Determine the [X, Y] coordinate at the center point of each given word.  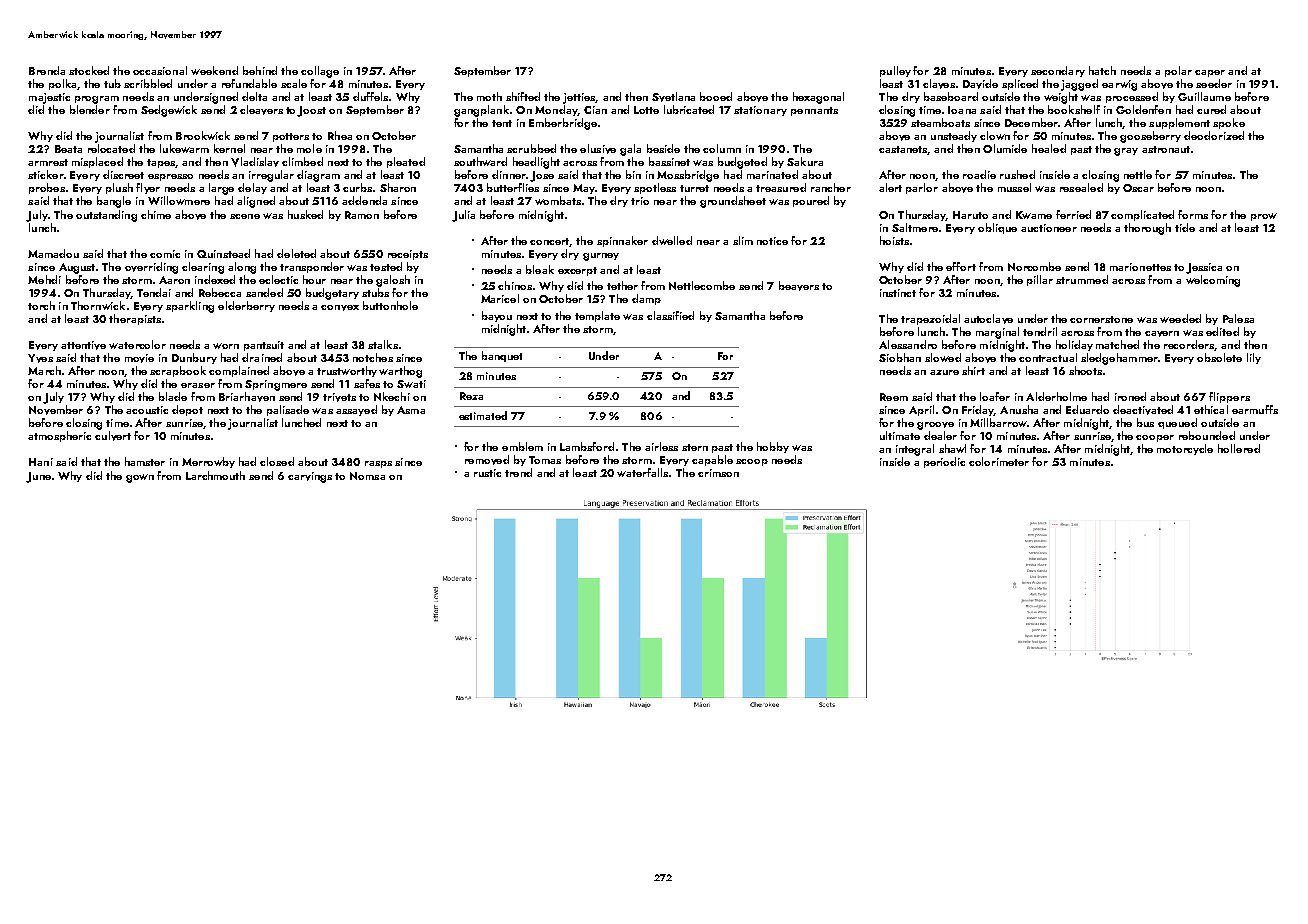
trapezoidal [930, 319]
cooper [1155, 438]
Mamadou [53, 253]
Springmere [276, 385]
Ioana [962, 110]
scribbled [148, 83]
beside [663, 148]
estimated [483, 415]
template [597, 316]
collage [320, 72]
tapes [161, 163]
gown [140, 478]
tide [1185, 227]
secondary [1058, 71]
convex [340, 308]
